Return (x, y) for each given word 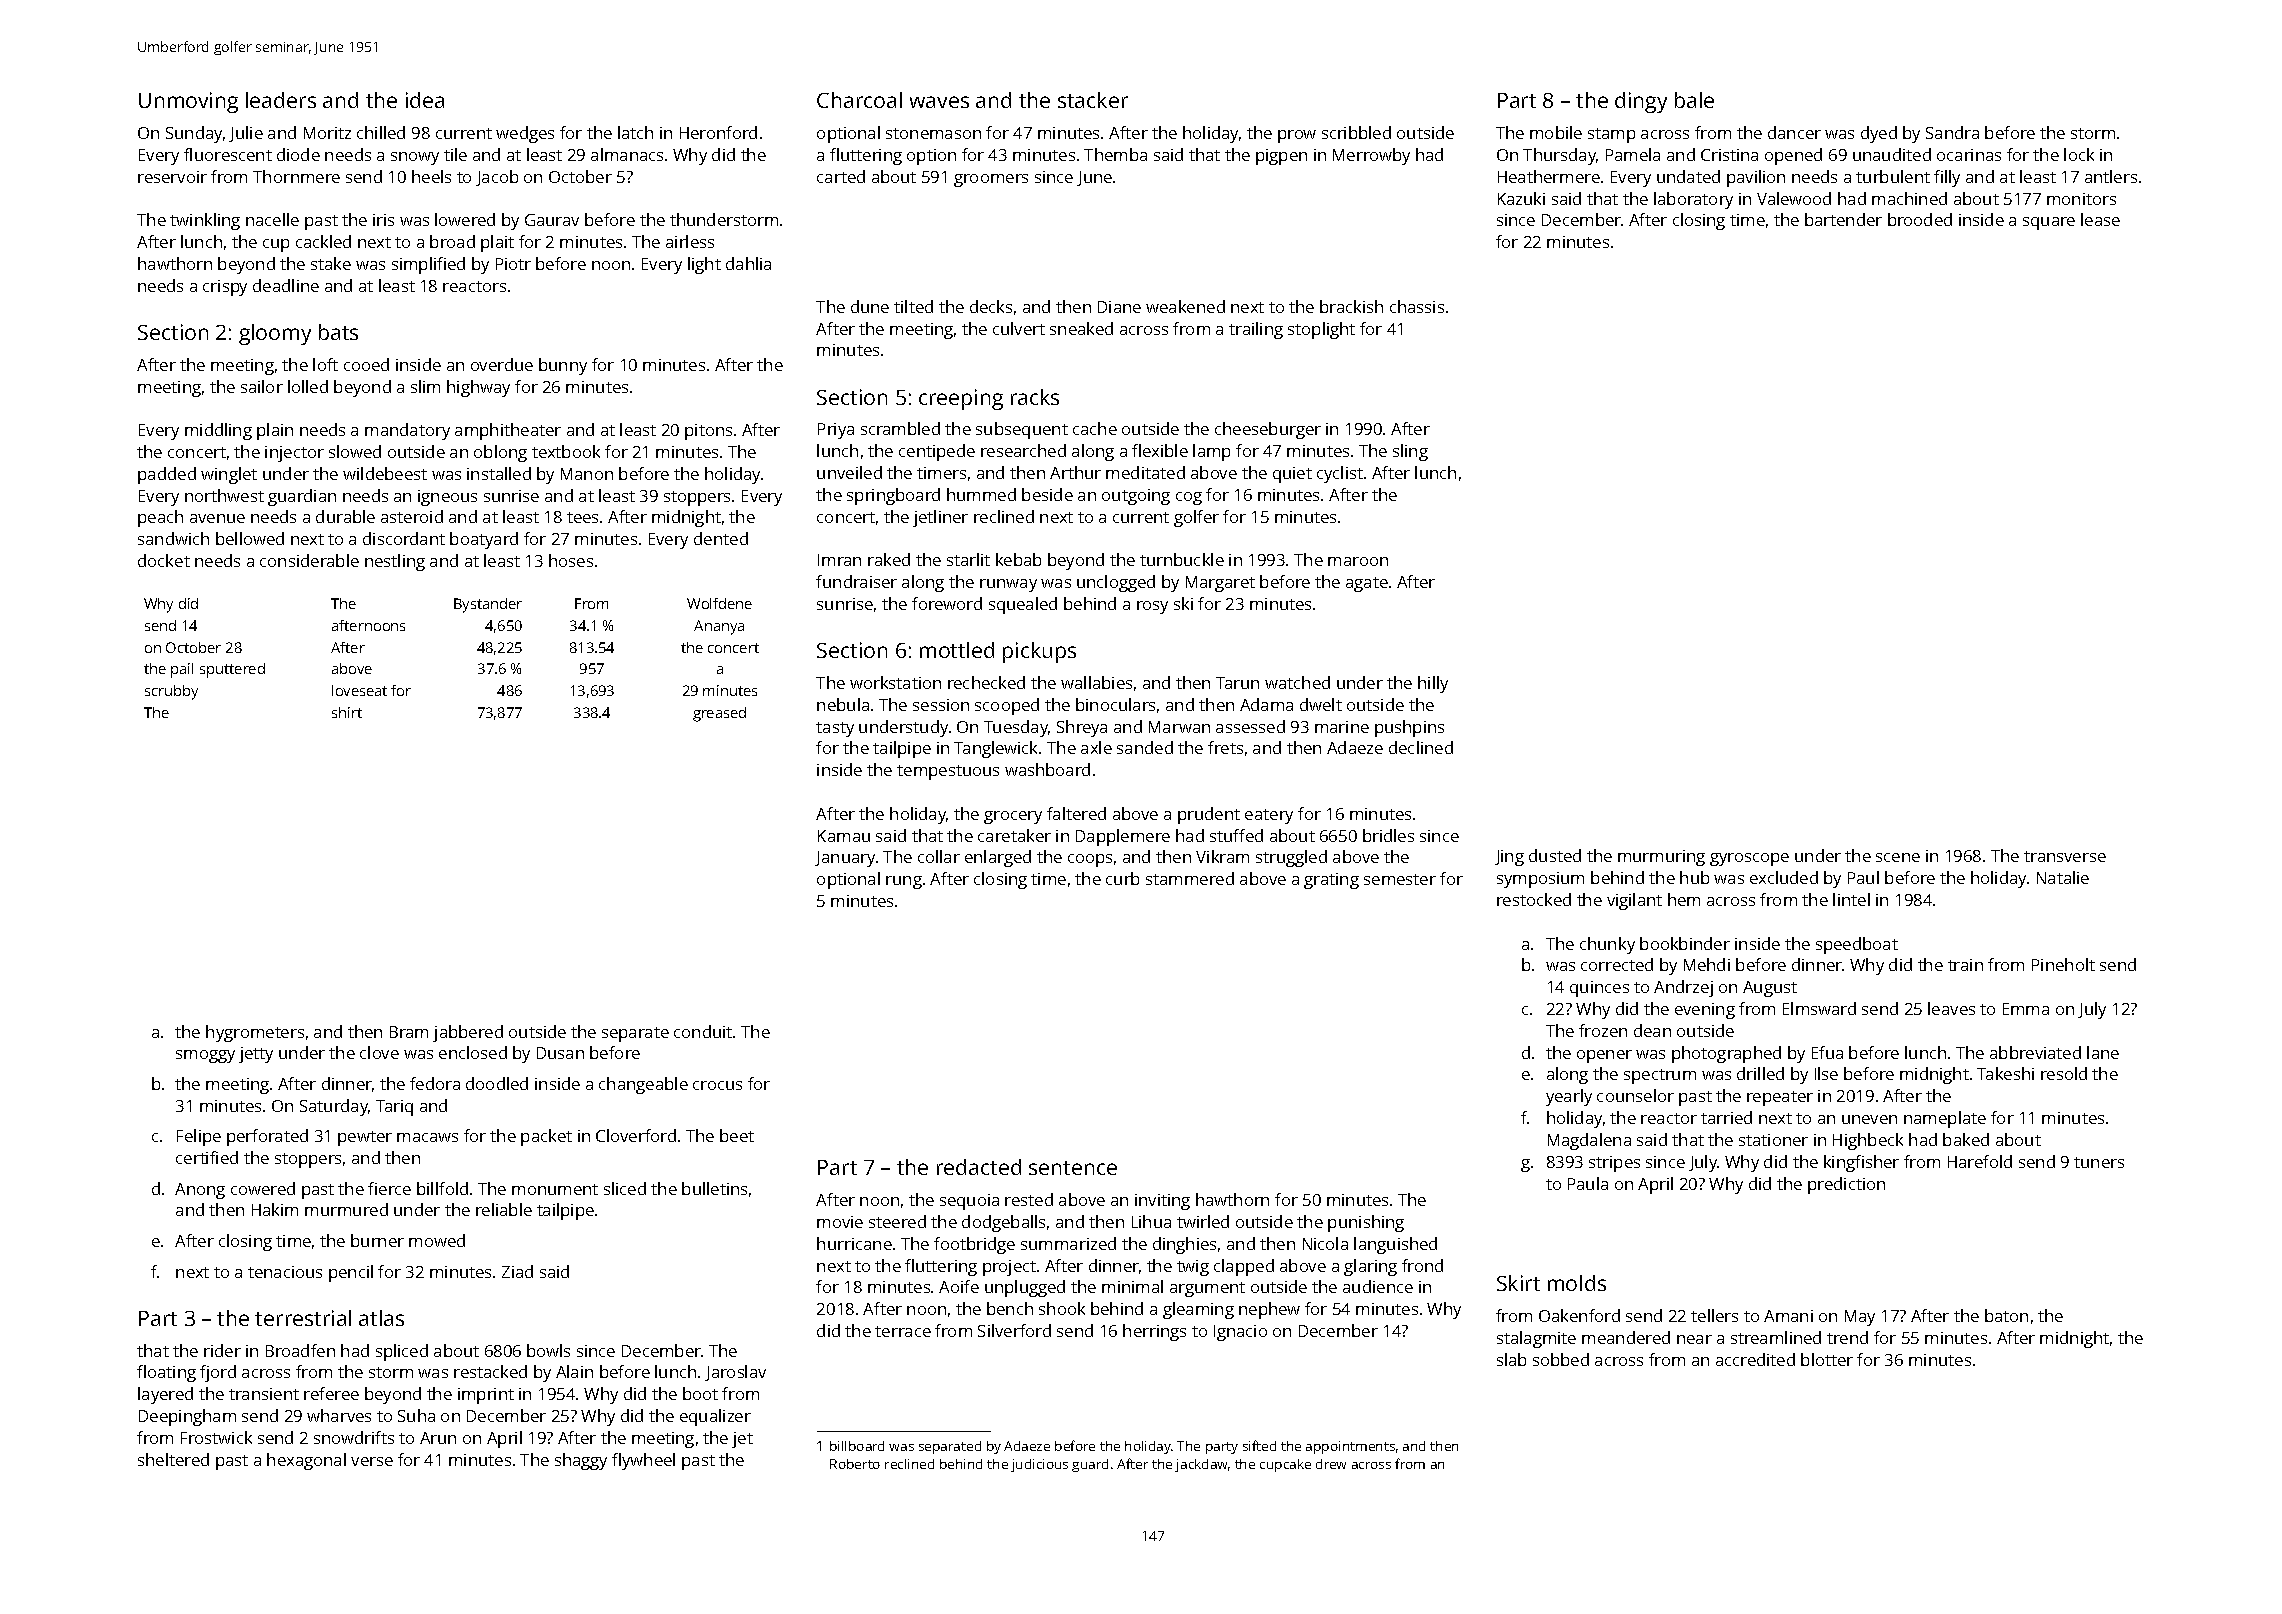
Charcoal (859, 100)
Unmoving (188, 102)
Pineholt (2063, 964)
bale (1694, 100)
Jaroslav (735, 1373)
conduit (703, 1031)
